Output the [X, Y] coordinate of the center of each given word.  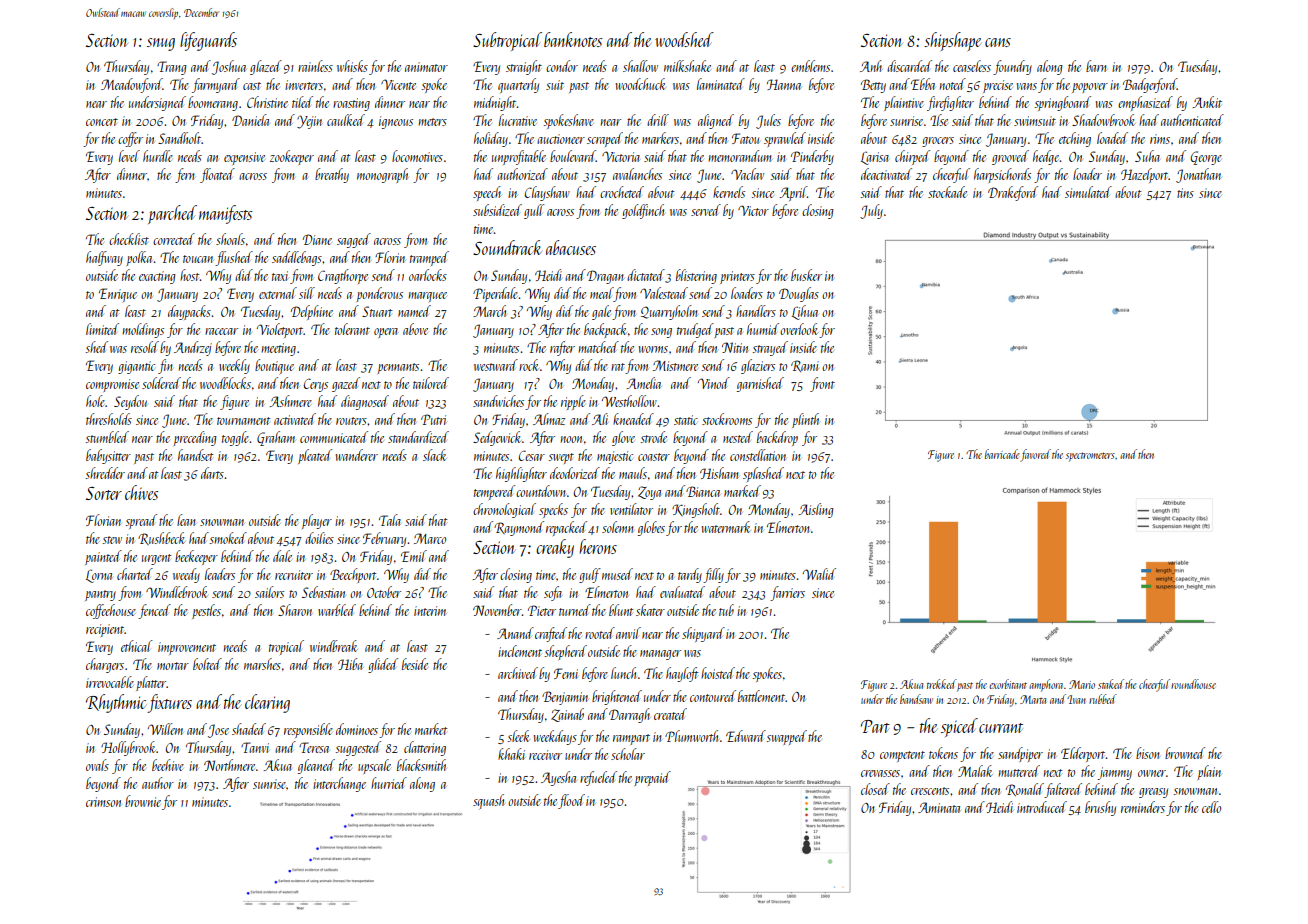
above [415, 329]
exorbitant [1008, 684]
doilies [319, 538]
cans [998, 42]
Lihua [805, 312]
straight [524, 67]
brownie [143, 801]
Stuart [377, 311]
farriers [787, 593]
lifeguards [208, 41]
